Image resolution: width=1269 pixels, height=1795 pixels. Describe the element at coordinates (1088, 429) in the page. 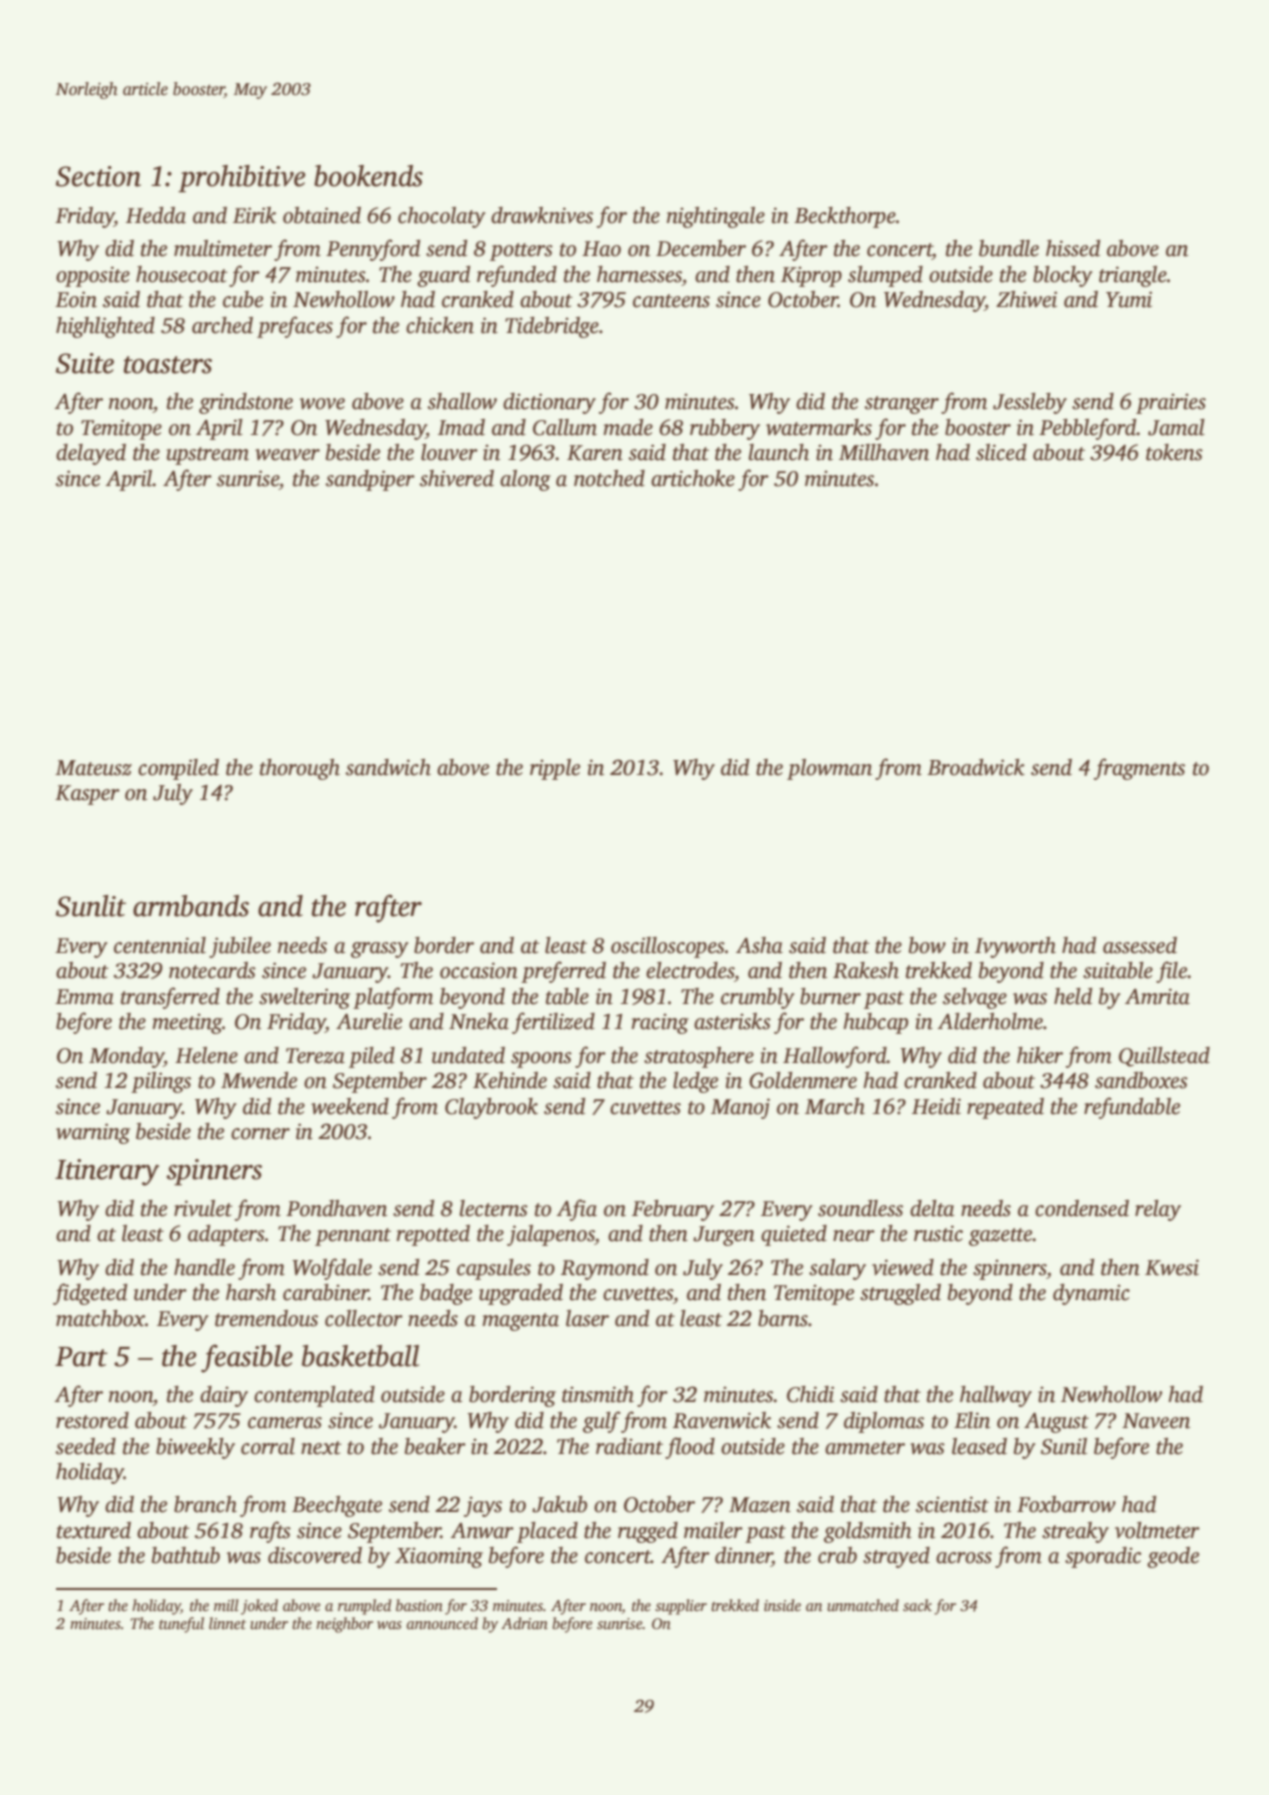

I see `Pebbleford` at that location.
